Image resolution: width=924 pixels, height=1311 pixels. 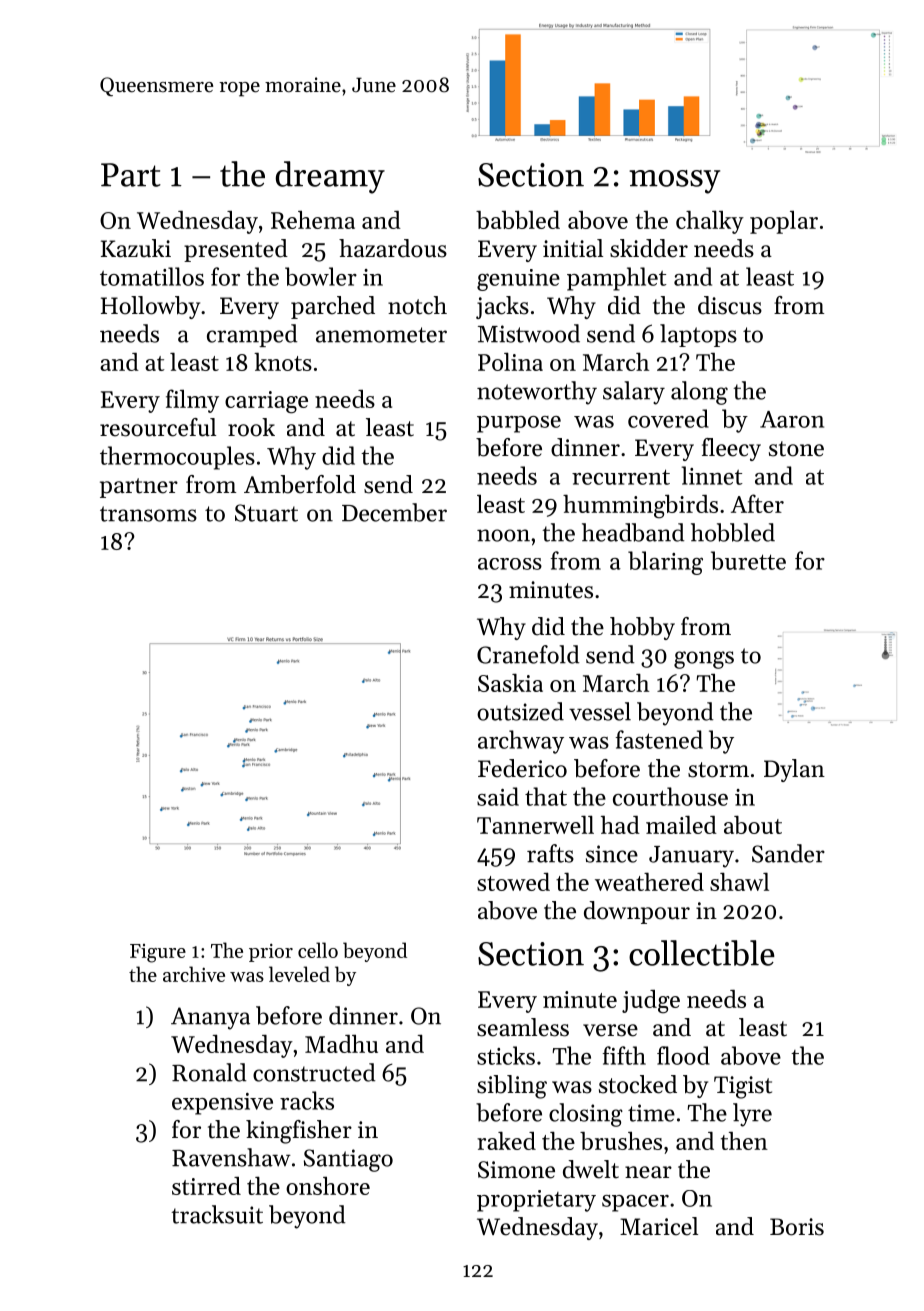 What do you see at coordinates (519, 424) in the screenshot?
I see `purpose` at bounding box center [519, 424].
